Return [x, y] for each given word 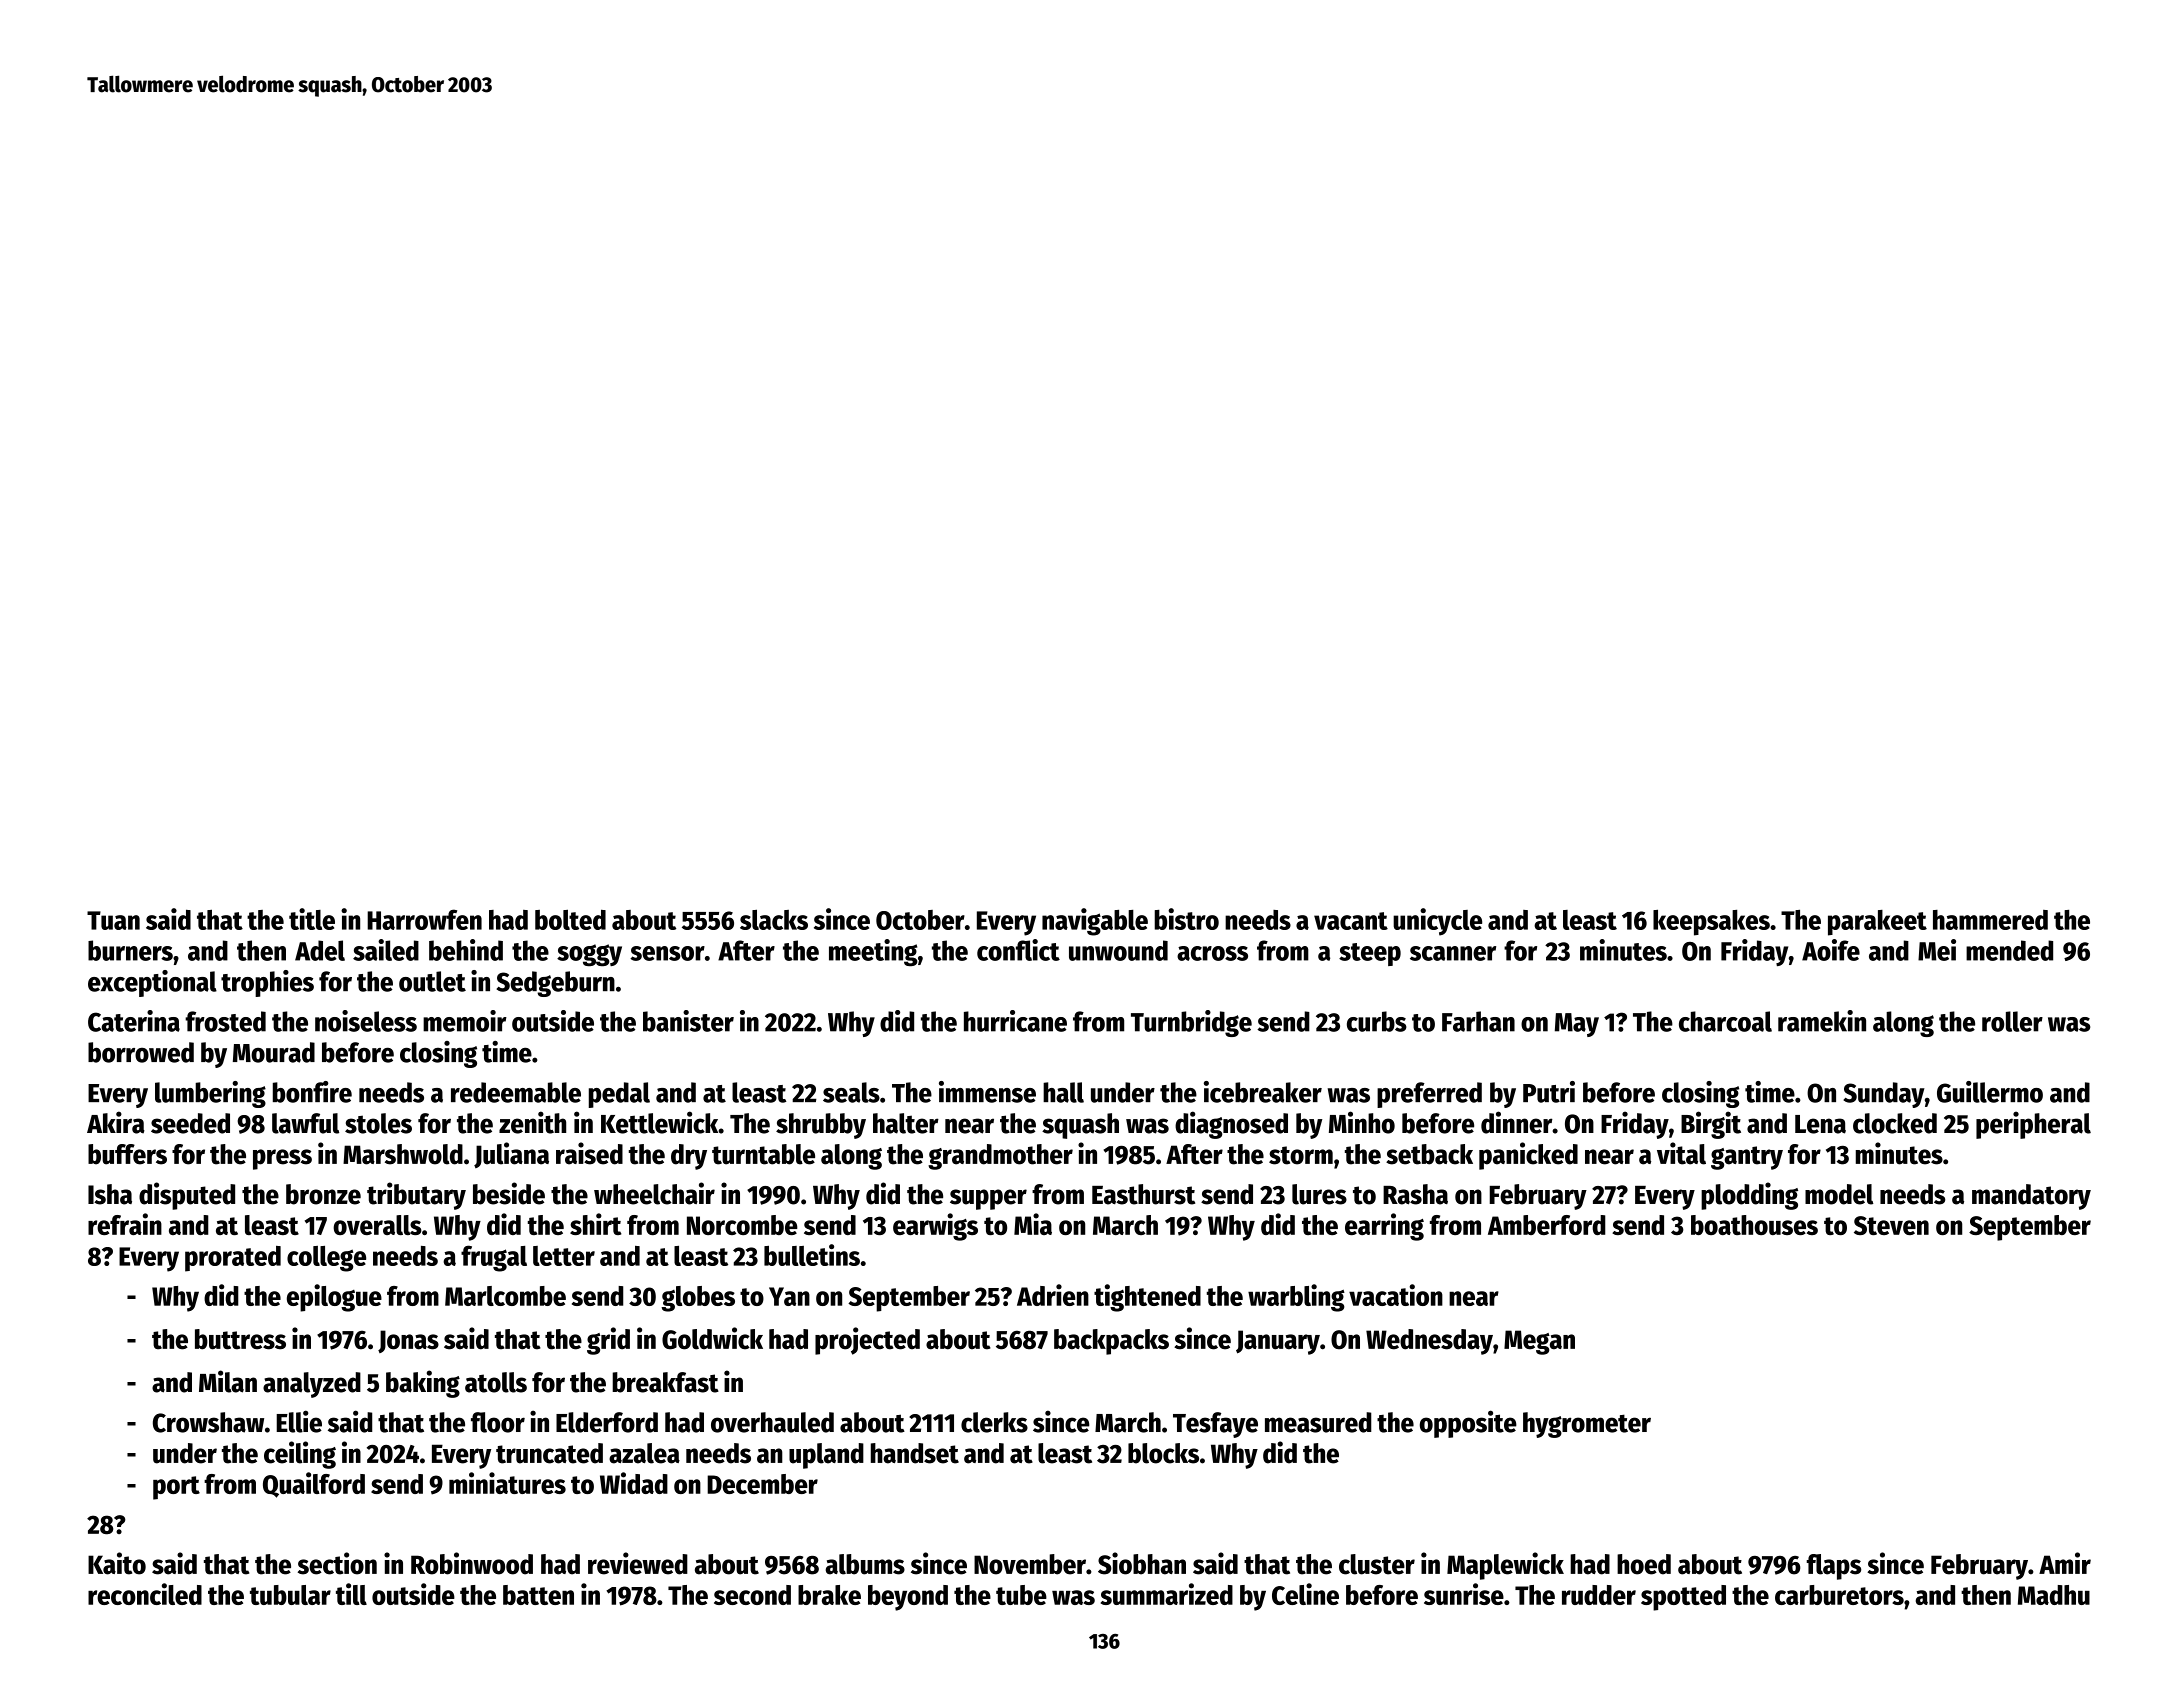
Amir [2065, 1563]
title [312, 919]
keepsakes [1711, 923]
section [337, 1563]
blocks [1163, 1453]
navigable [1095, 922]
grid [608, 1341]
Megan [1539, 1342]
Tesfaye [1215, 1425]
